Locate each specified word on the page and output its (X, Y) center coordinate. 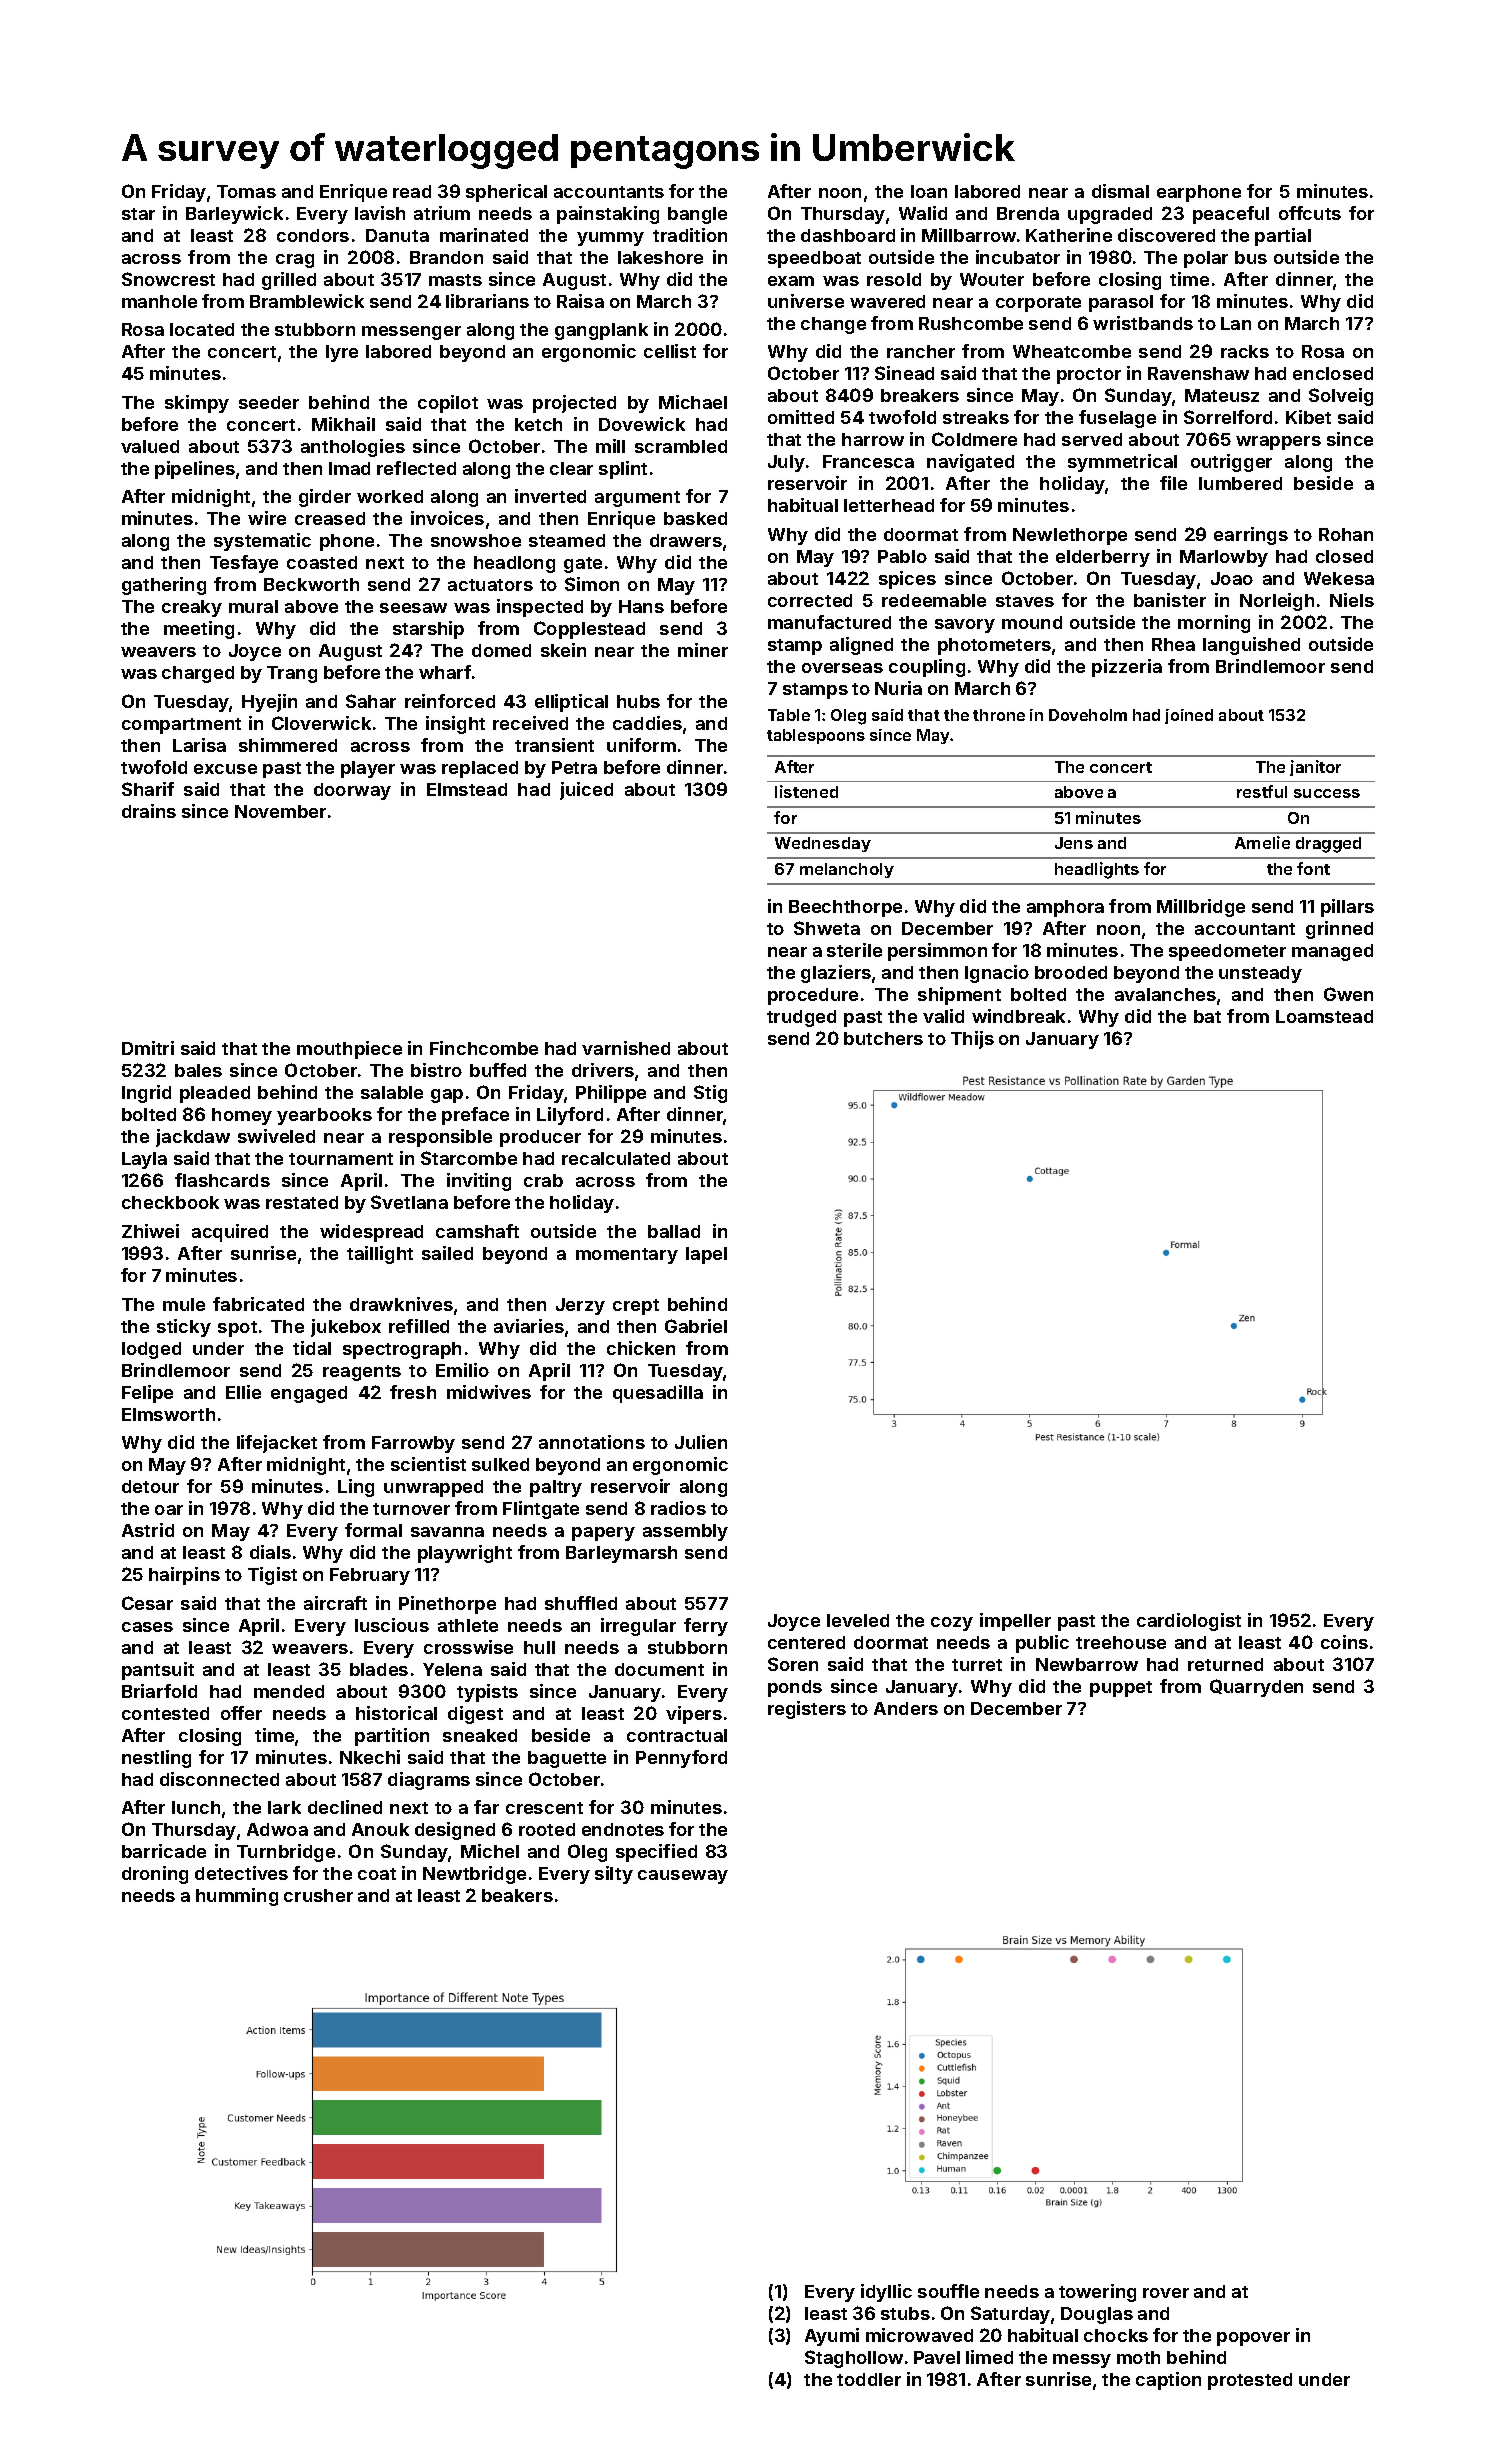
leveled (858, 1620)
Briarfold (159, 1691)
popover (1253, 2339)
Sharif (148, 789)
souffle (948, 2291)
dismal (1120, 191)
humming (237, 1897)
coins (1344, 1642)
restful (1262, 791)
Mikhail (343, 424)
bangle (697, 215)
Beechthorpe (845, 908)
